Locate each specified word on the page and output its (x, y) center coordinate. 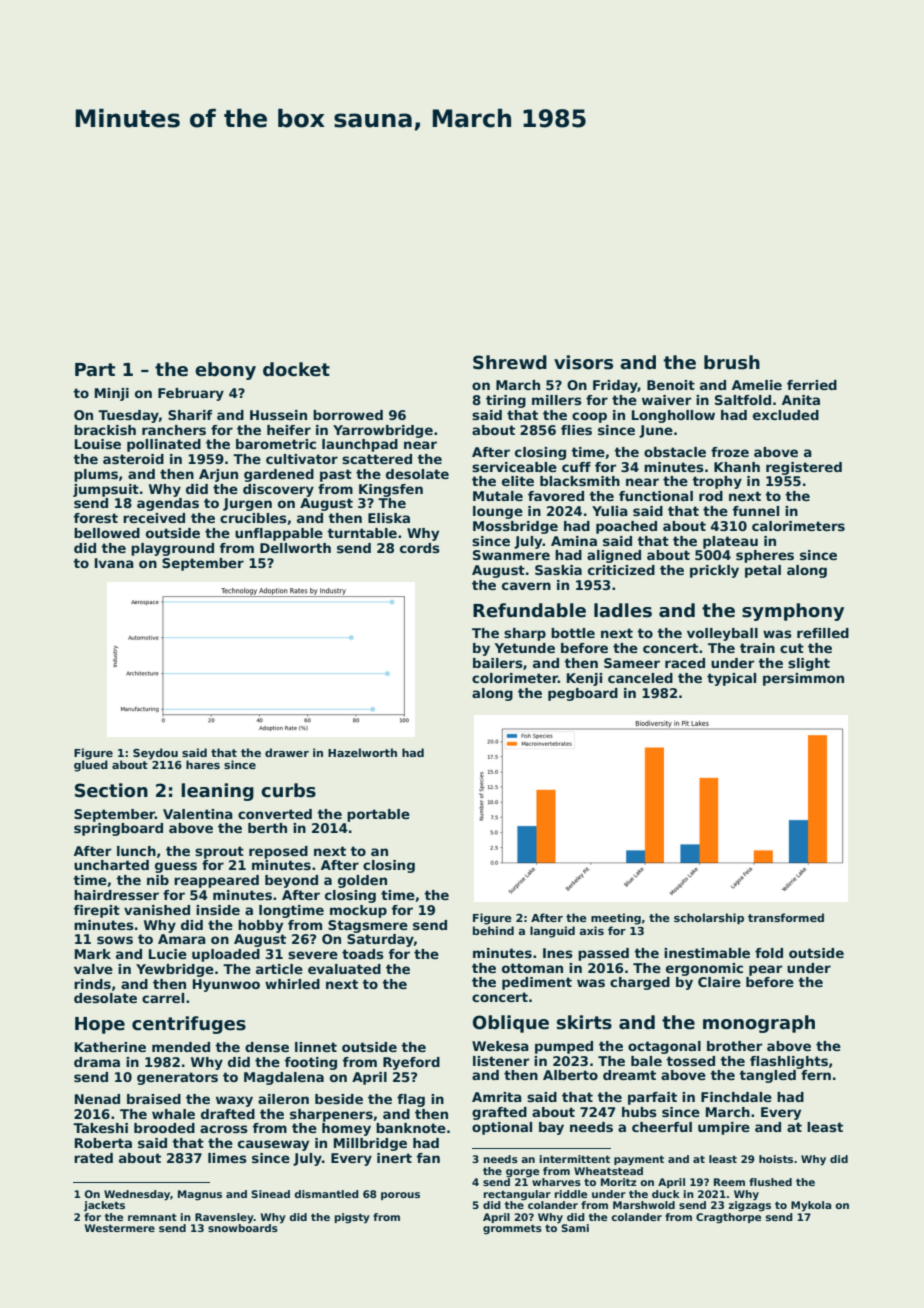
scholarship (709, 919)
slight (809, 664)
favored (556, 496)
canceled (640, 678)
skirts (584, 1022)
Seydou (155, 754)
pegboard (583, 694)
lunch (136, 851)
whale (173, 1114)
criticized (621, 570)
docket (296, 369)
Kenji (584, 679)
